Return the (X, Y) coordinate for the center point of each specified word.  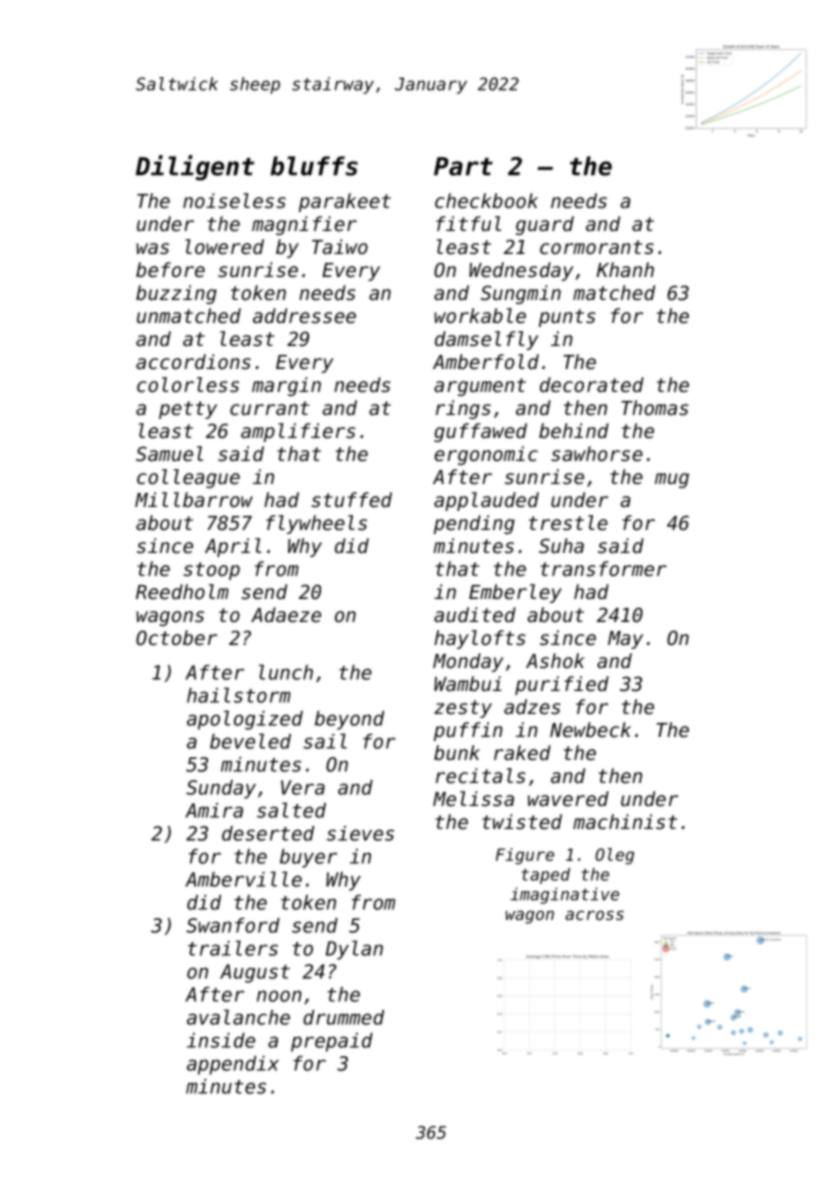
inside (221, 1040)
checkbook (486, 201)
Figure (525, 856)
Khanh (625, 269)
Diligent (195, 168)
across (594, 915)
